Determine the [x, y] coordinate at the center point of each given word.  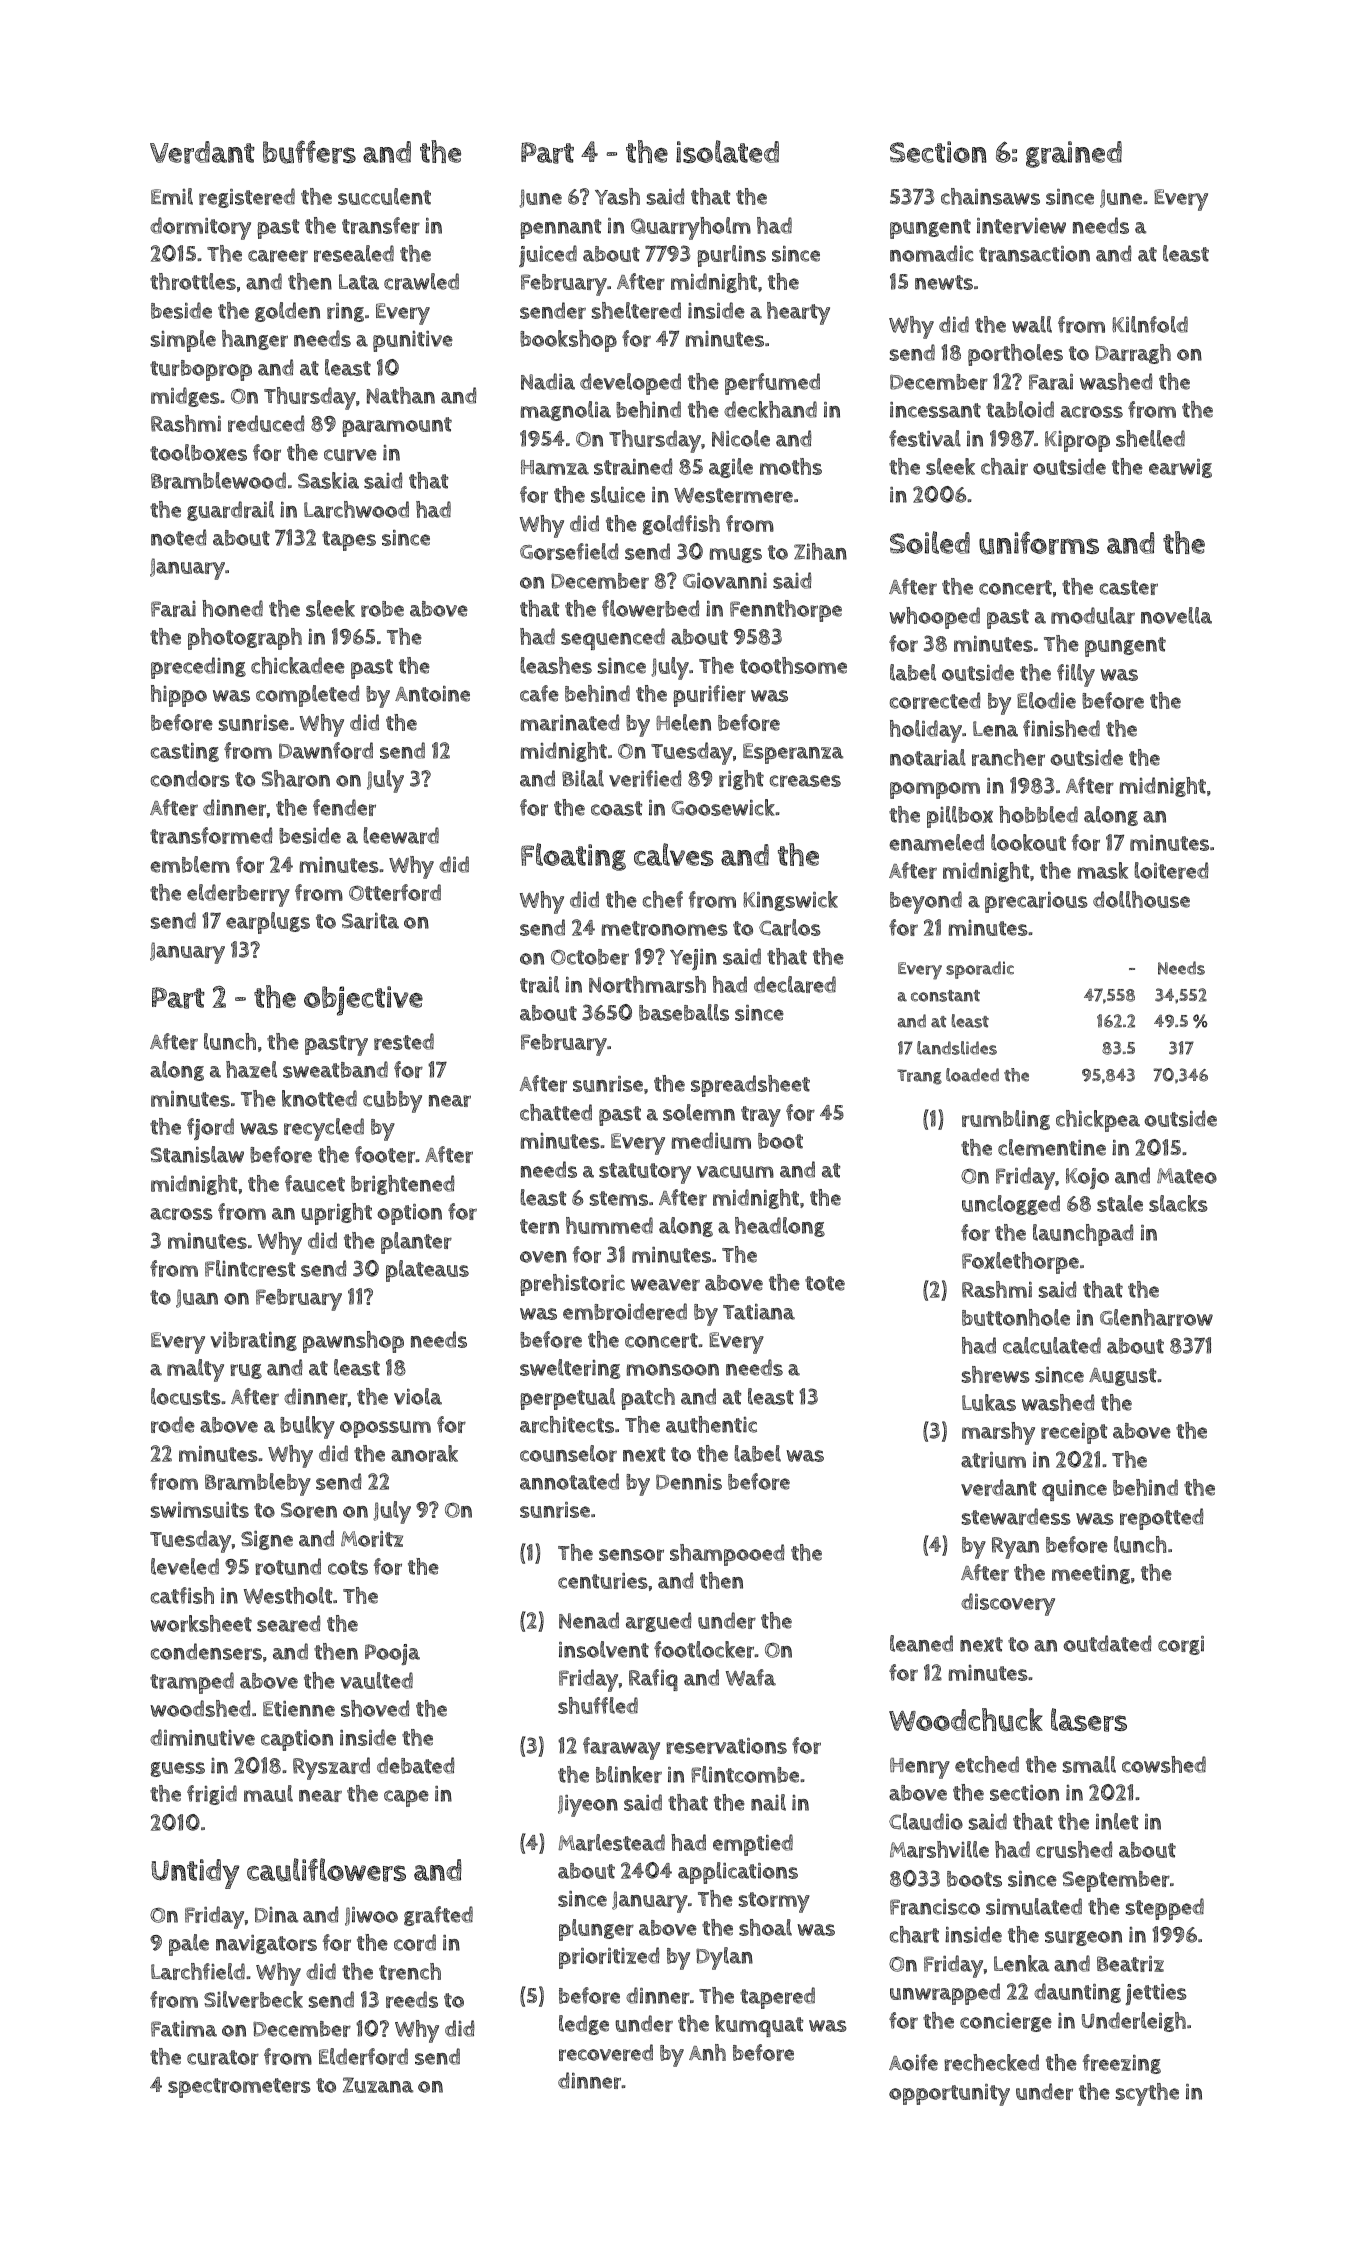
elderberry [238, 895]
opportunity [949, 2095]
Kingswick [790, 901]
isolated [727, 151]
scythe [1147, 2094]
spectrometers [239, 2088]
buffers [309, 152]
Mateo [1187, 1176]
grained [1074, 154]
